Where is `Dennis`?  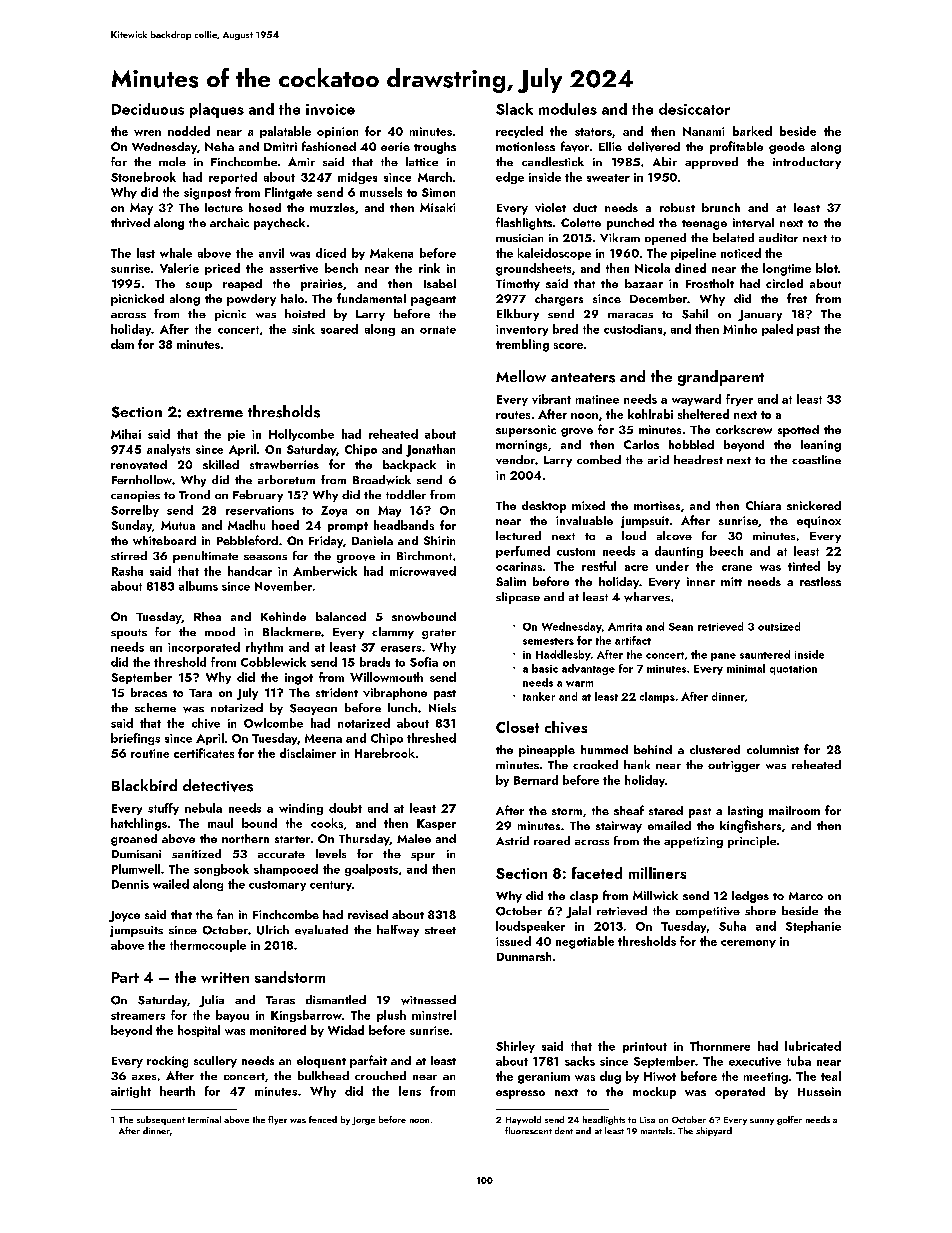
Dennis is located at coordinates (130, 884).
